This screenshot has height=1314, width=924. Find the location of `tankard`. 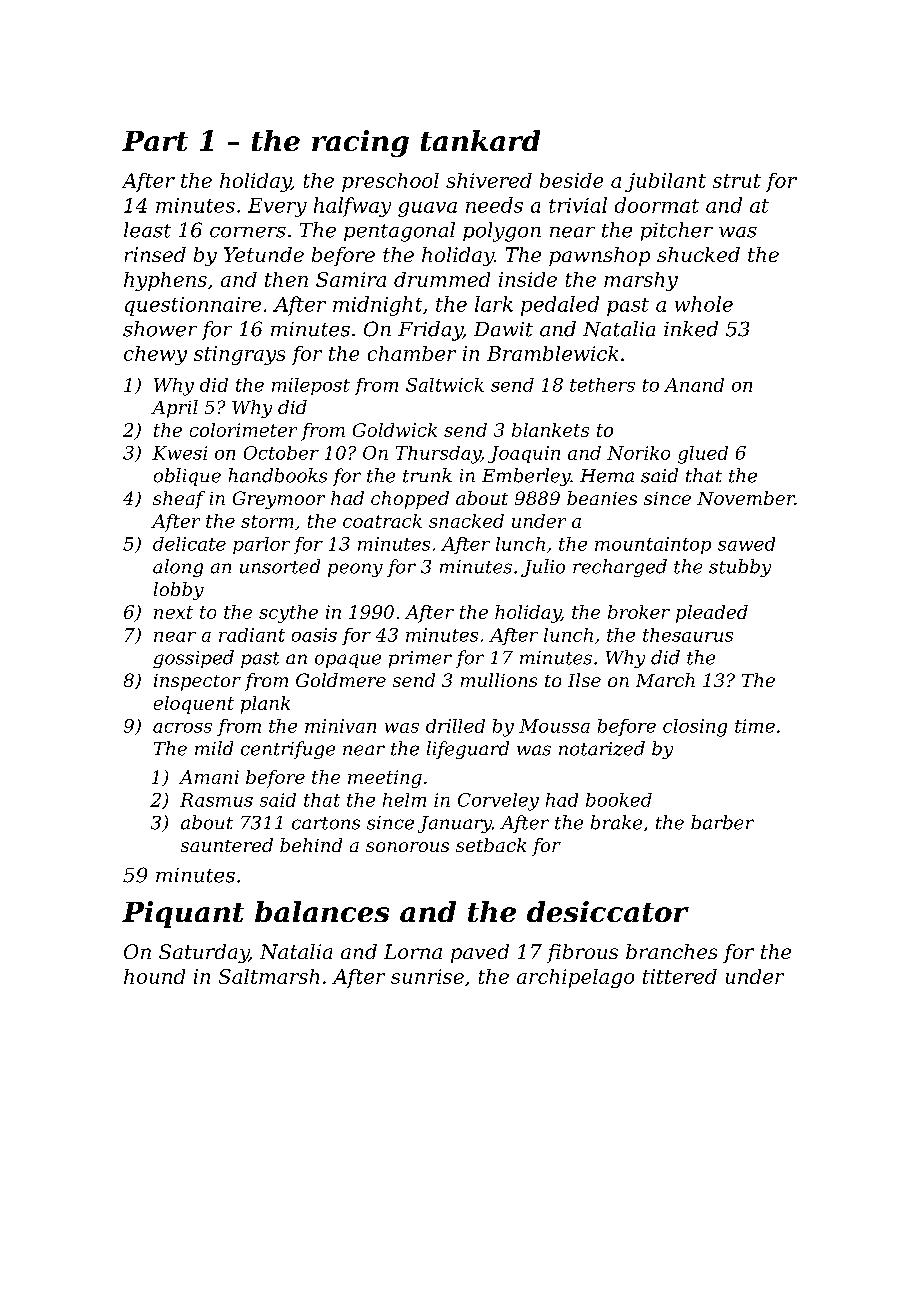

tankard is located at coordinates (480, 140).
